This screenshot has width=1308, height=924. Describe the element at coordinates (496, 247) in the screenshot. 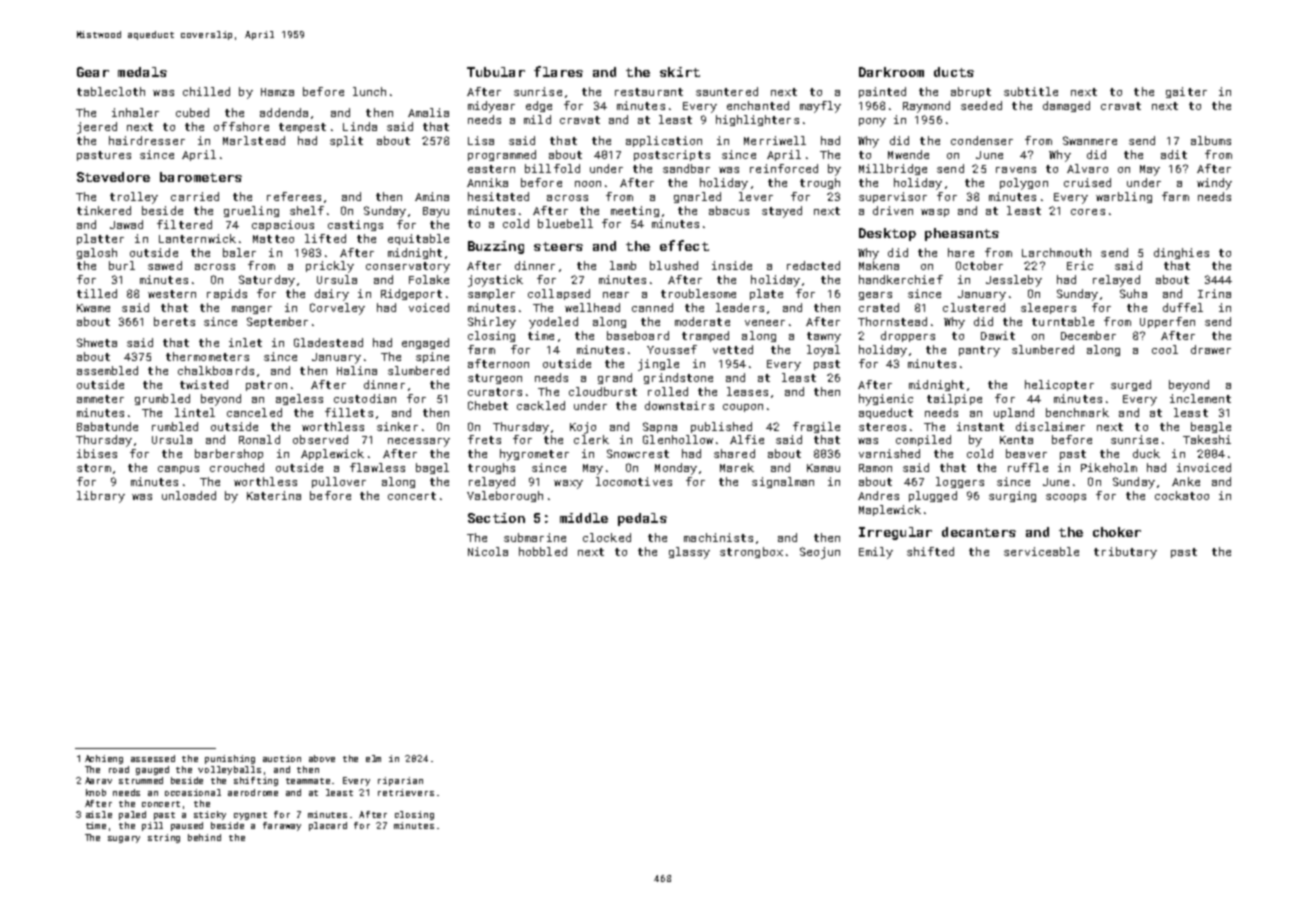

I see `Buzzing` at that location.
